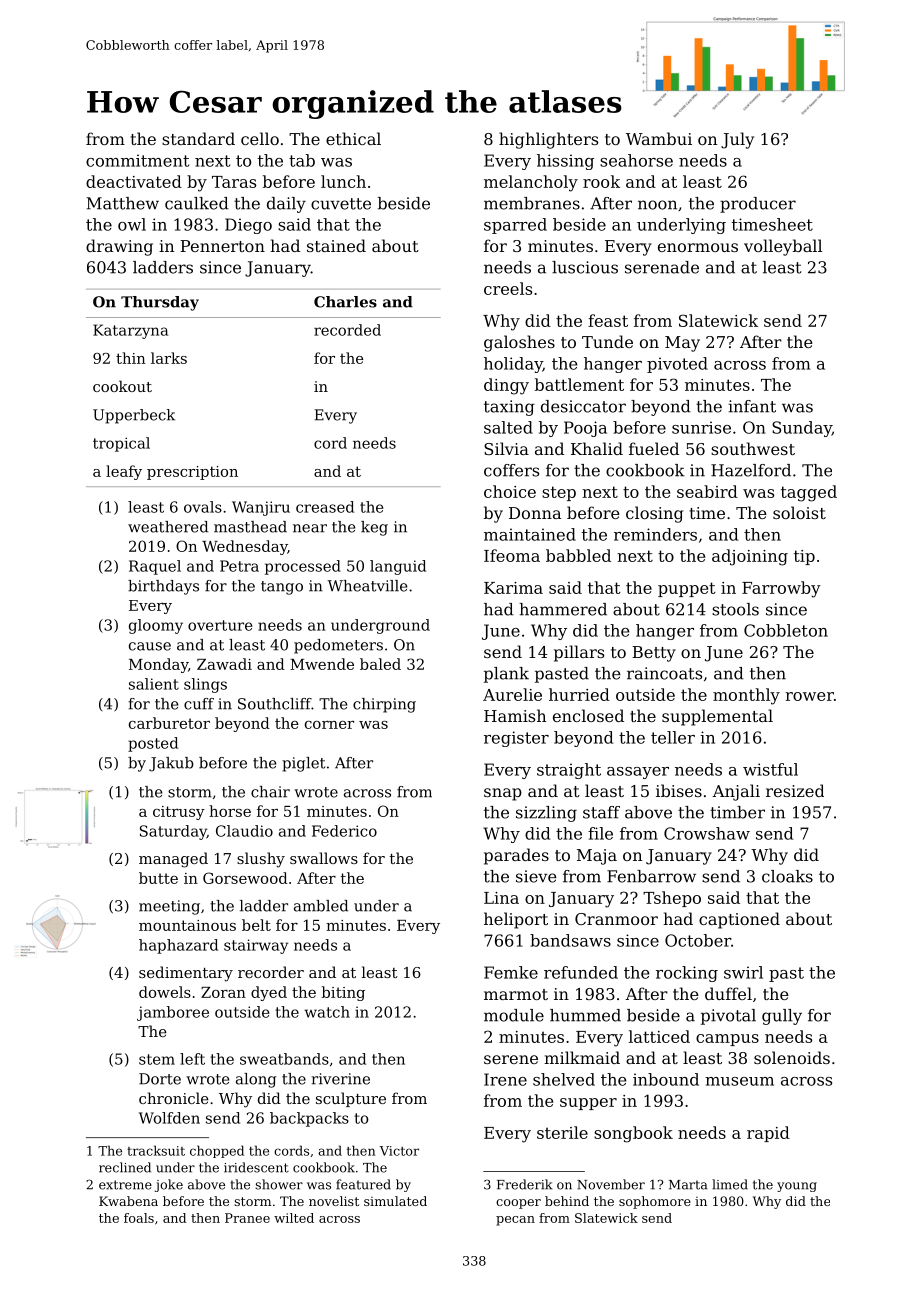 The image size is (924, 1308). I want to click on leafy, so click(124, 472).
